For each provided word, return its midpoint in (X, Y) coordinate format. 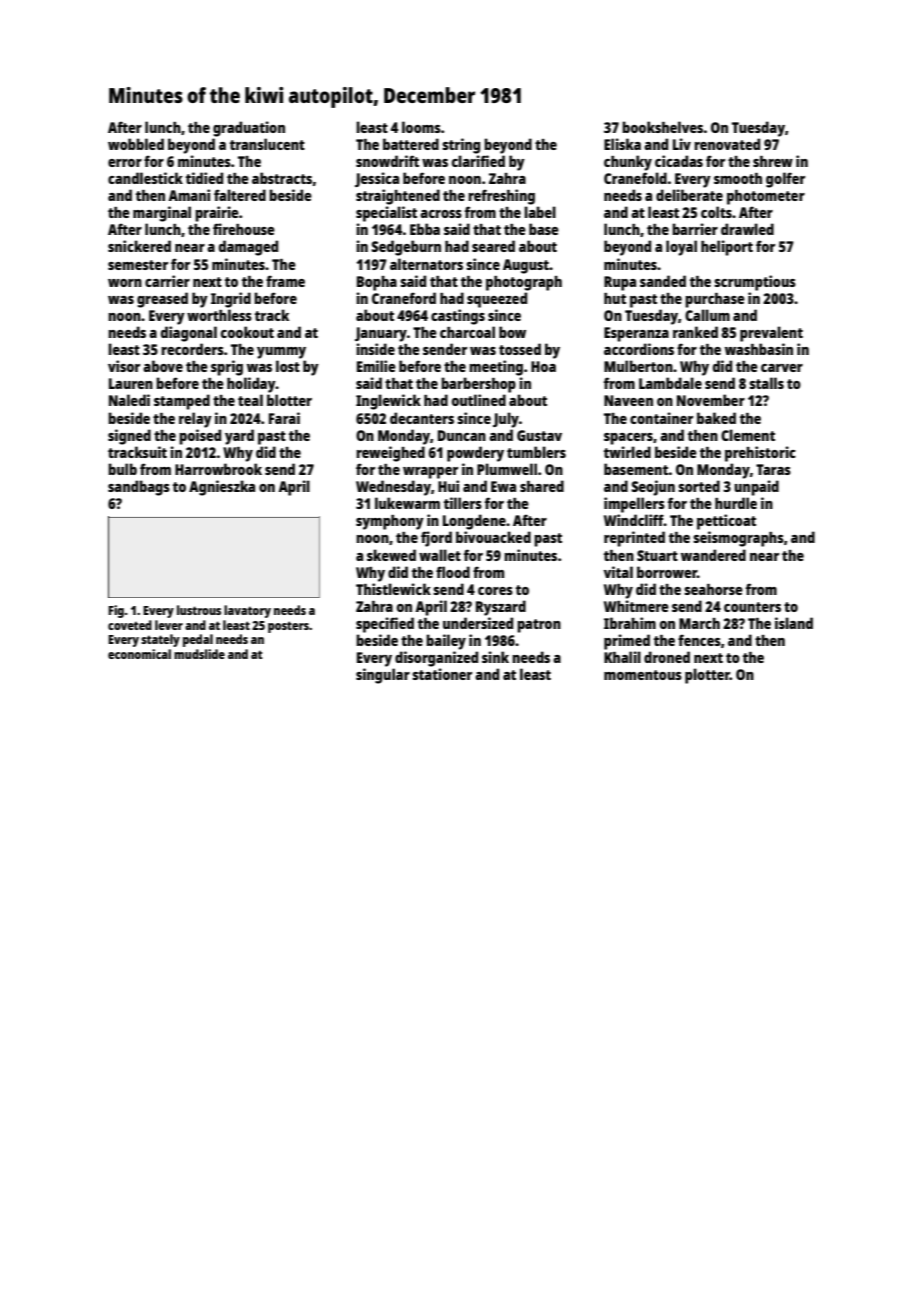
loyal (681, 248)
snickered (139, 246)
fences (699, 640)
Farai (284, 418)
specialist (386, 214)
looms (421, 127)
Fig (116, 611)
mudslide (199, 654)
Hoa (543, 366)
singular (383, 676)
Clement (748, 435)
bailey (446, 642)
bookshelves (662, 127)
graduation (249, 129)
